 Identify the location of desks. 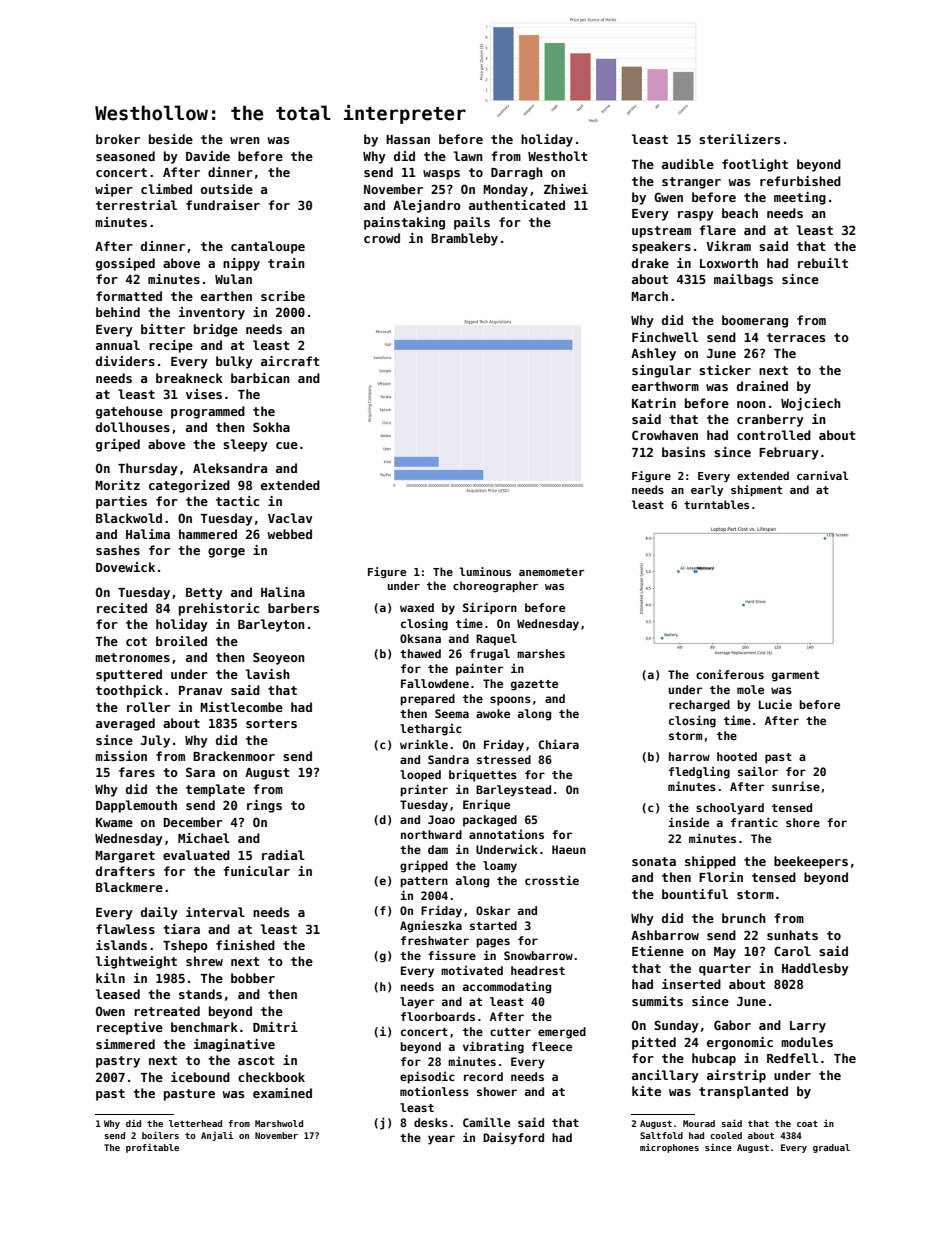
(431, 1122).
